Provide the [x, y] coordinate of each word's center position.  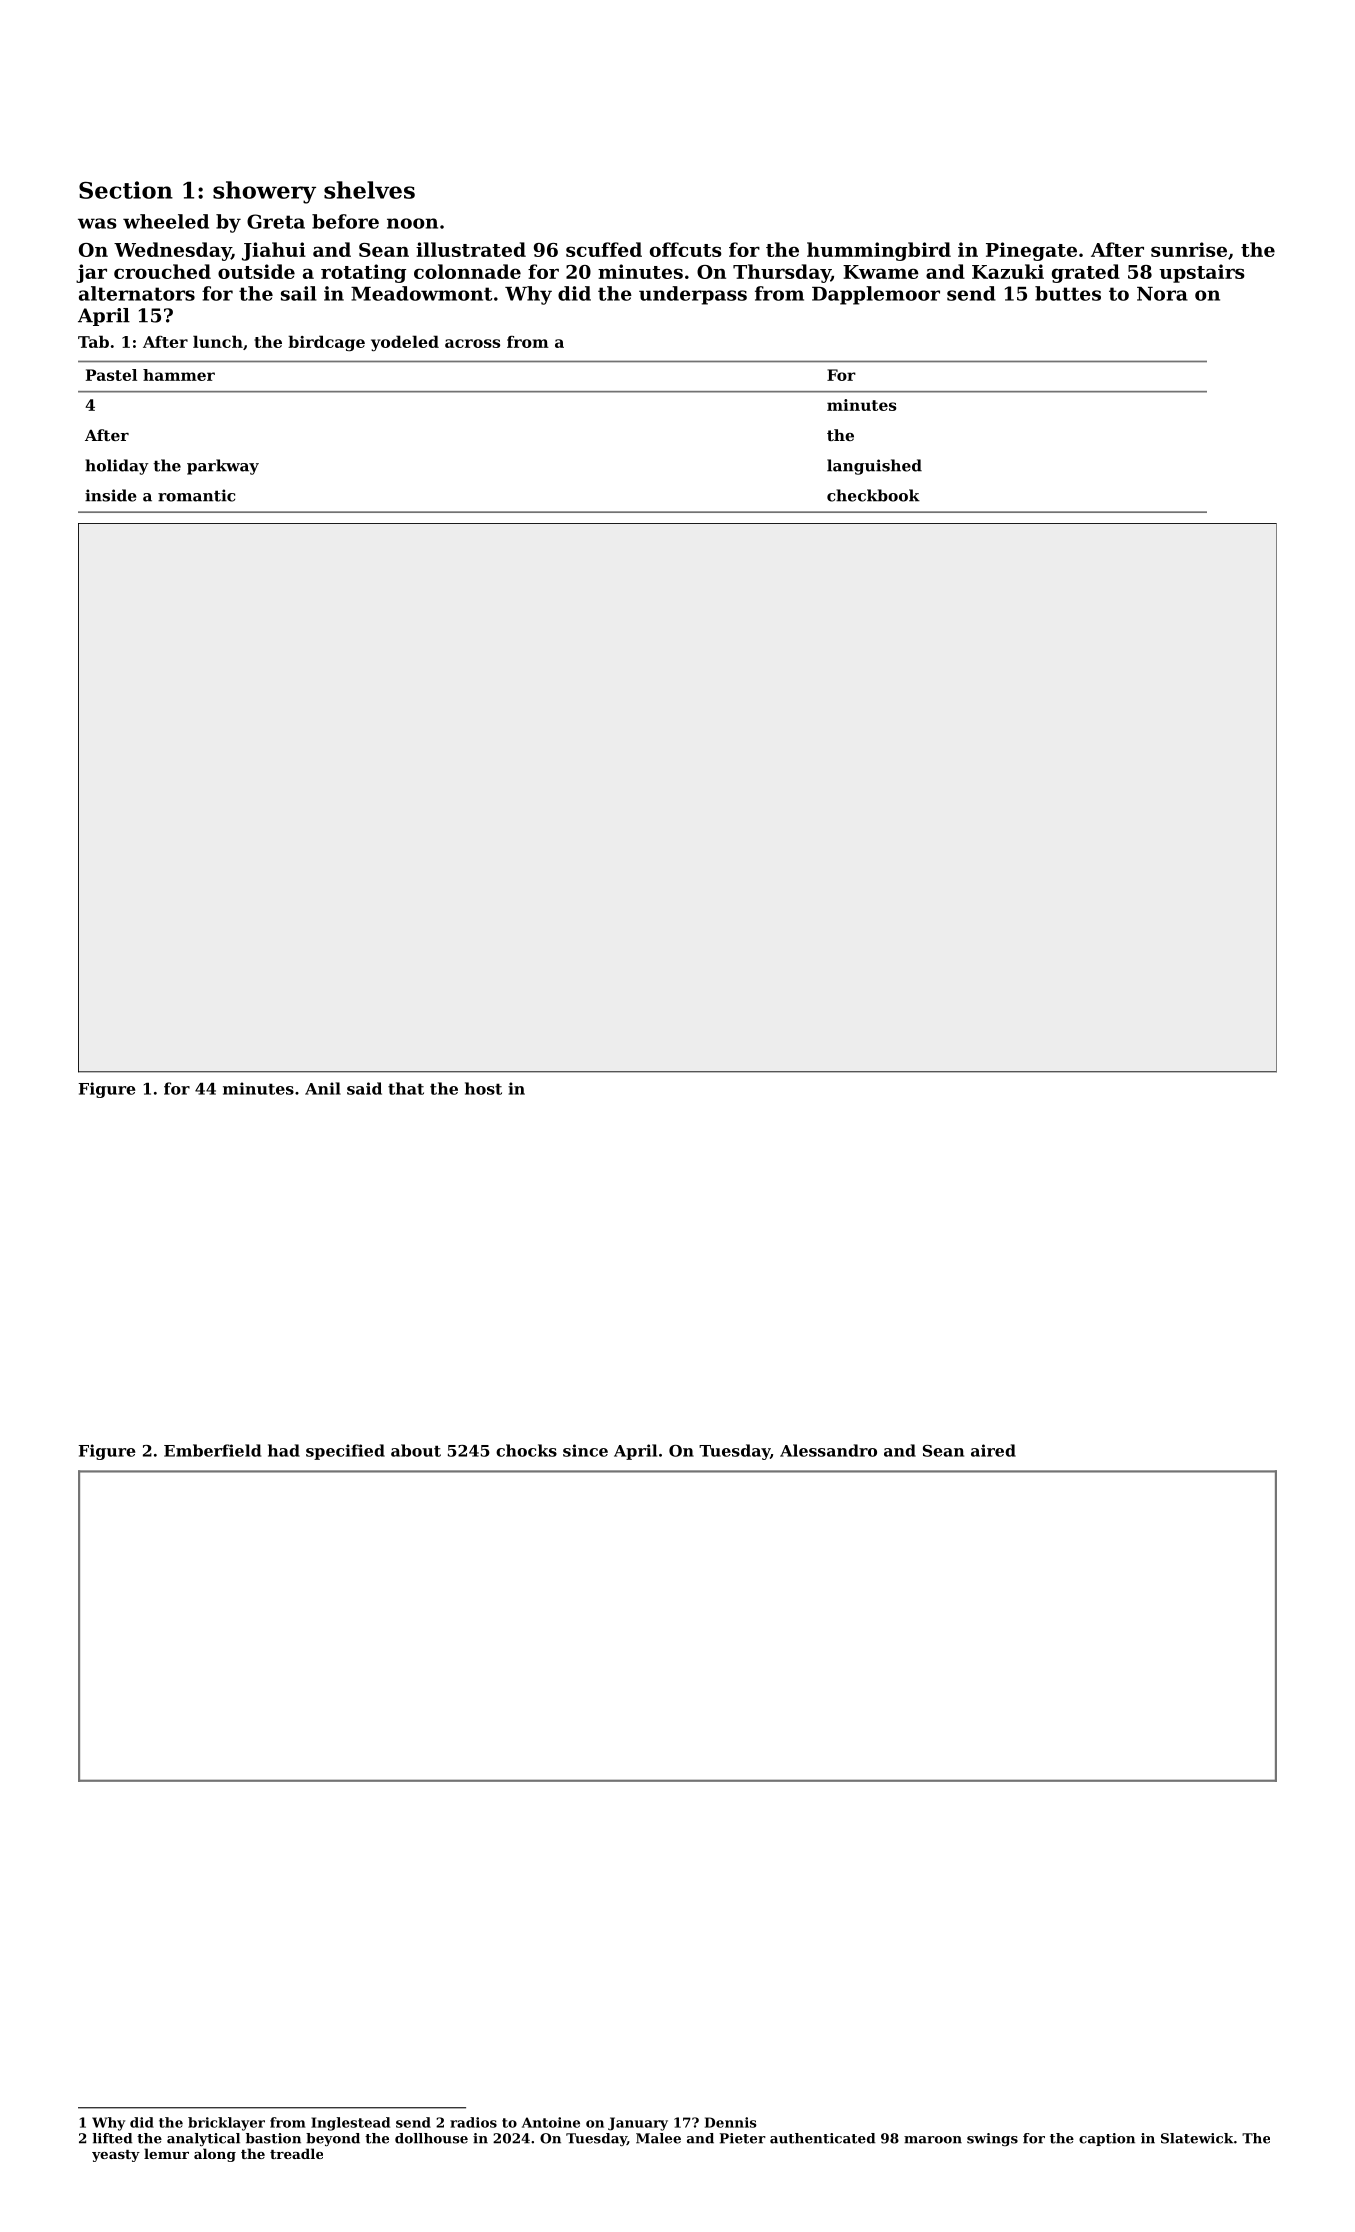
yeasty [116, 2156]
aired [993, 1450]
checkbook [873, 495]
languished [874, 467]
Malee [658, 2138]
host [483, 1088]
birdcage [326, 343]
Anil [323, 1088]
